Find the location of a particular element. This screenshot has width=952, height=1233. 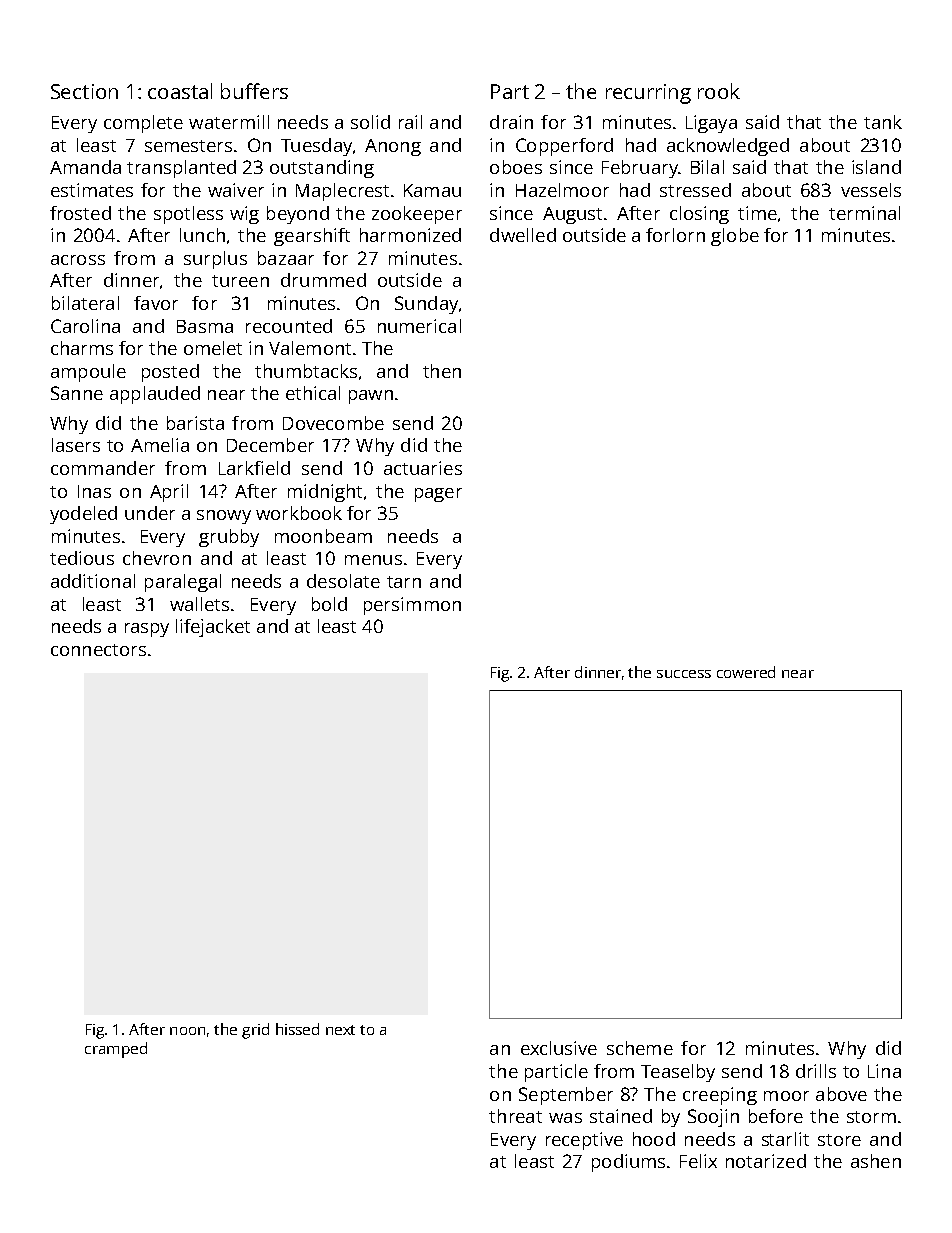

Amanda is located at coordinates (85, 167).
